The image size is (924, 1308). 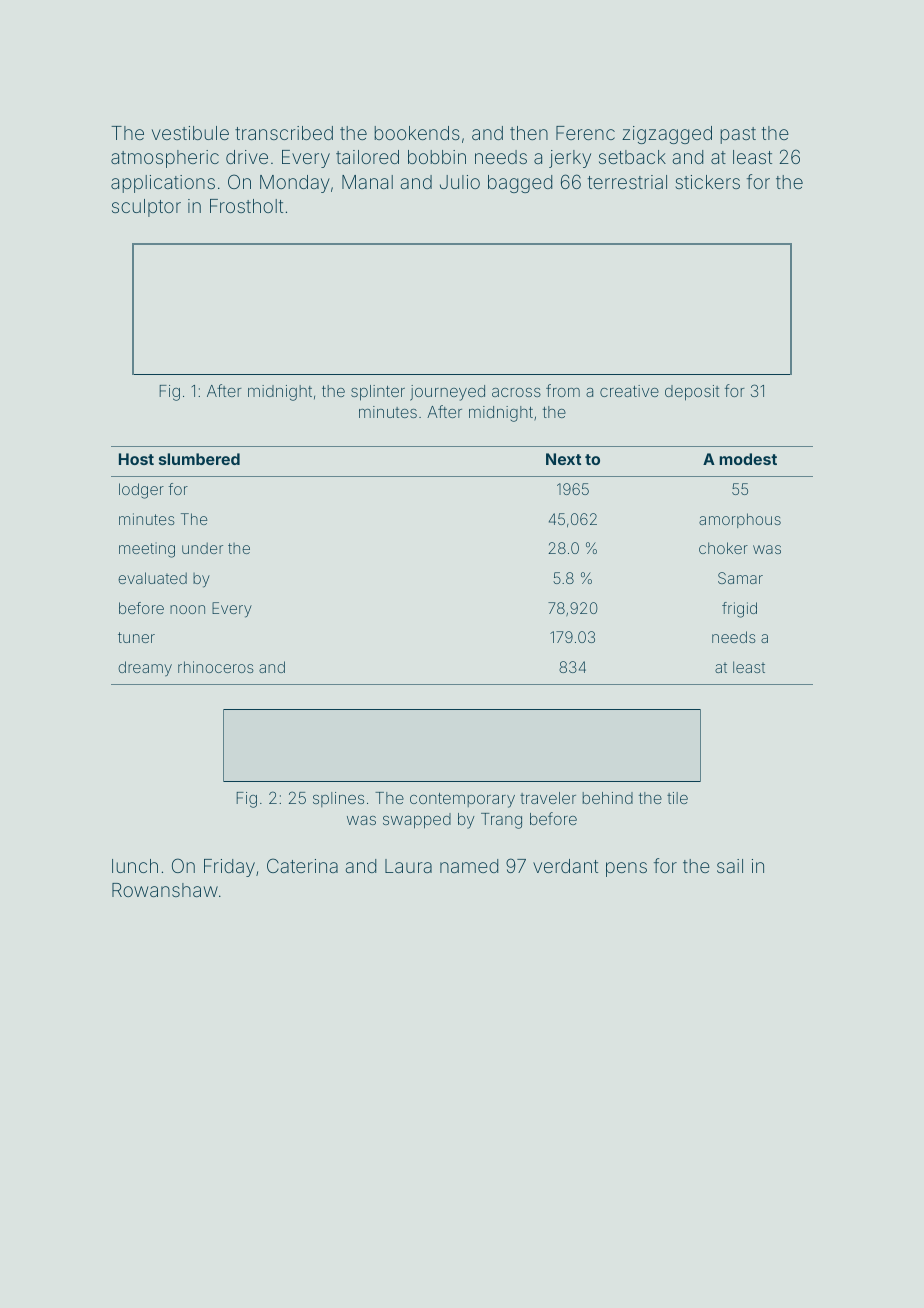 I want to click on under, so click(x=202, y=548).
